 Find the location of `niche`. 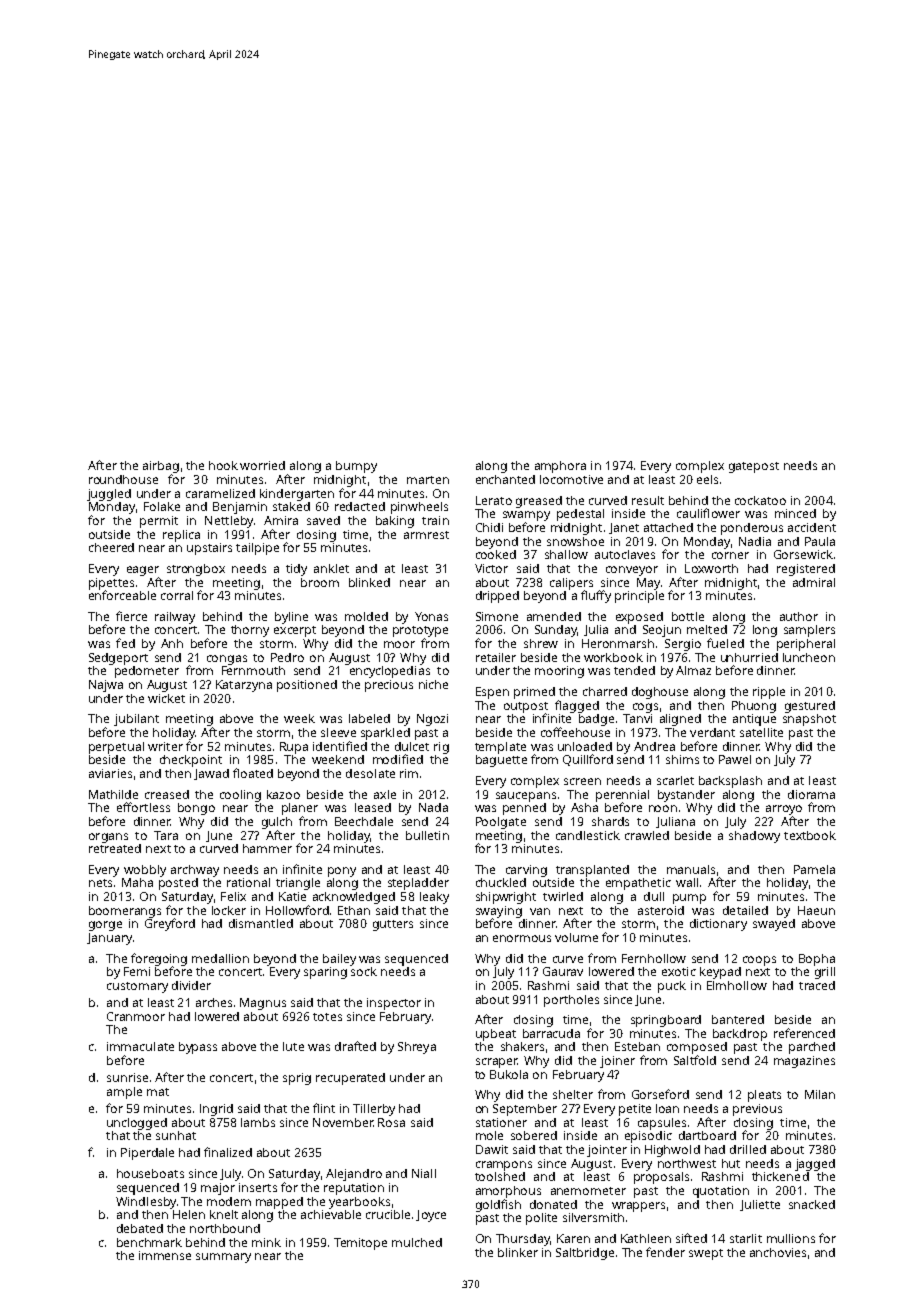

niche is located at coordinates (433, 684).
